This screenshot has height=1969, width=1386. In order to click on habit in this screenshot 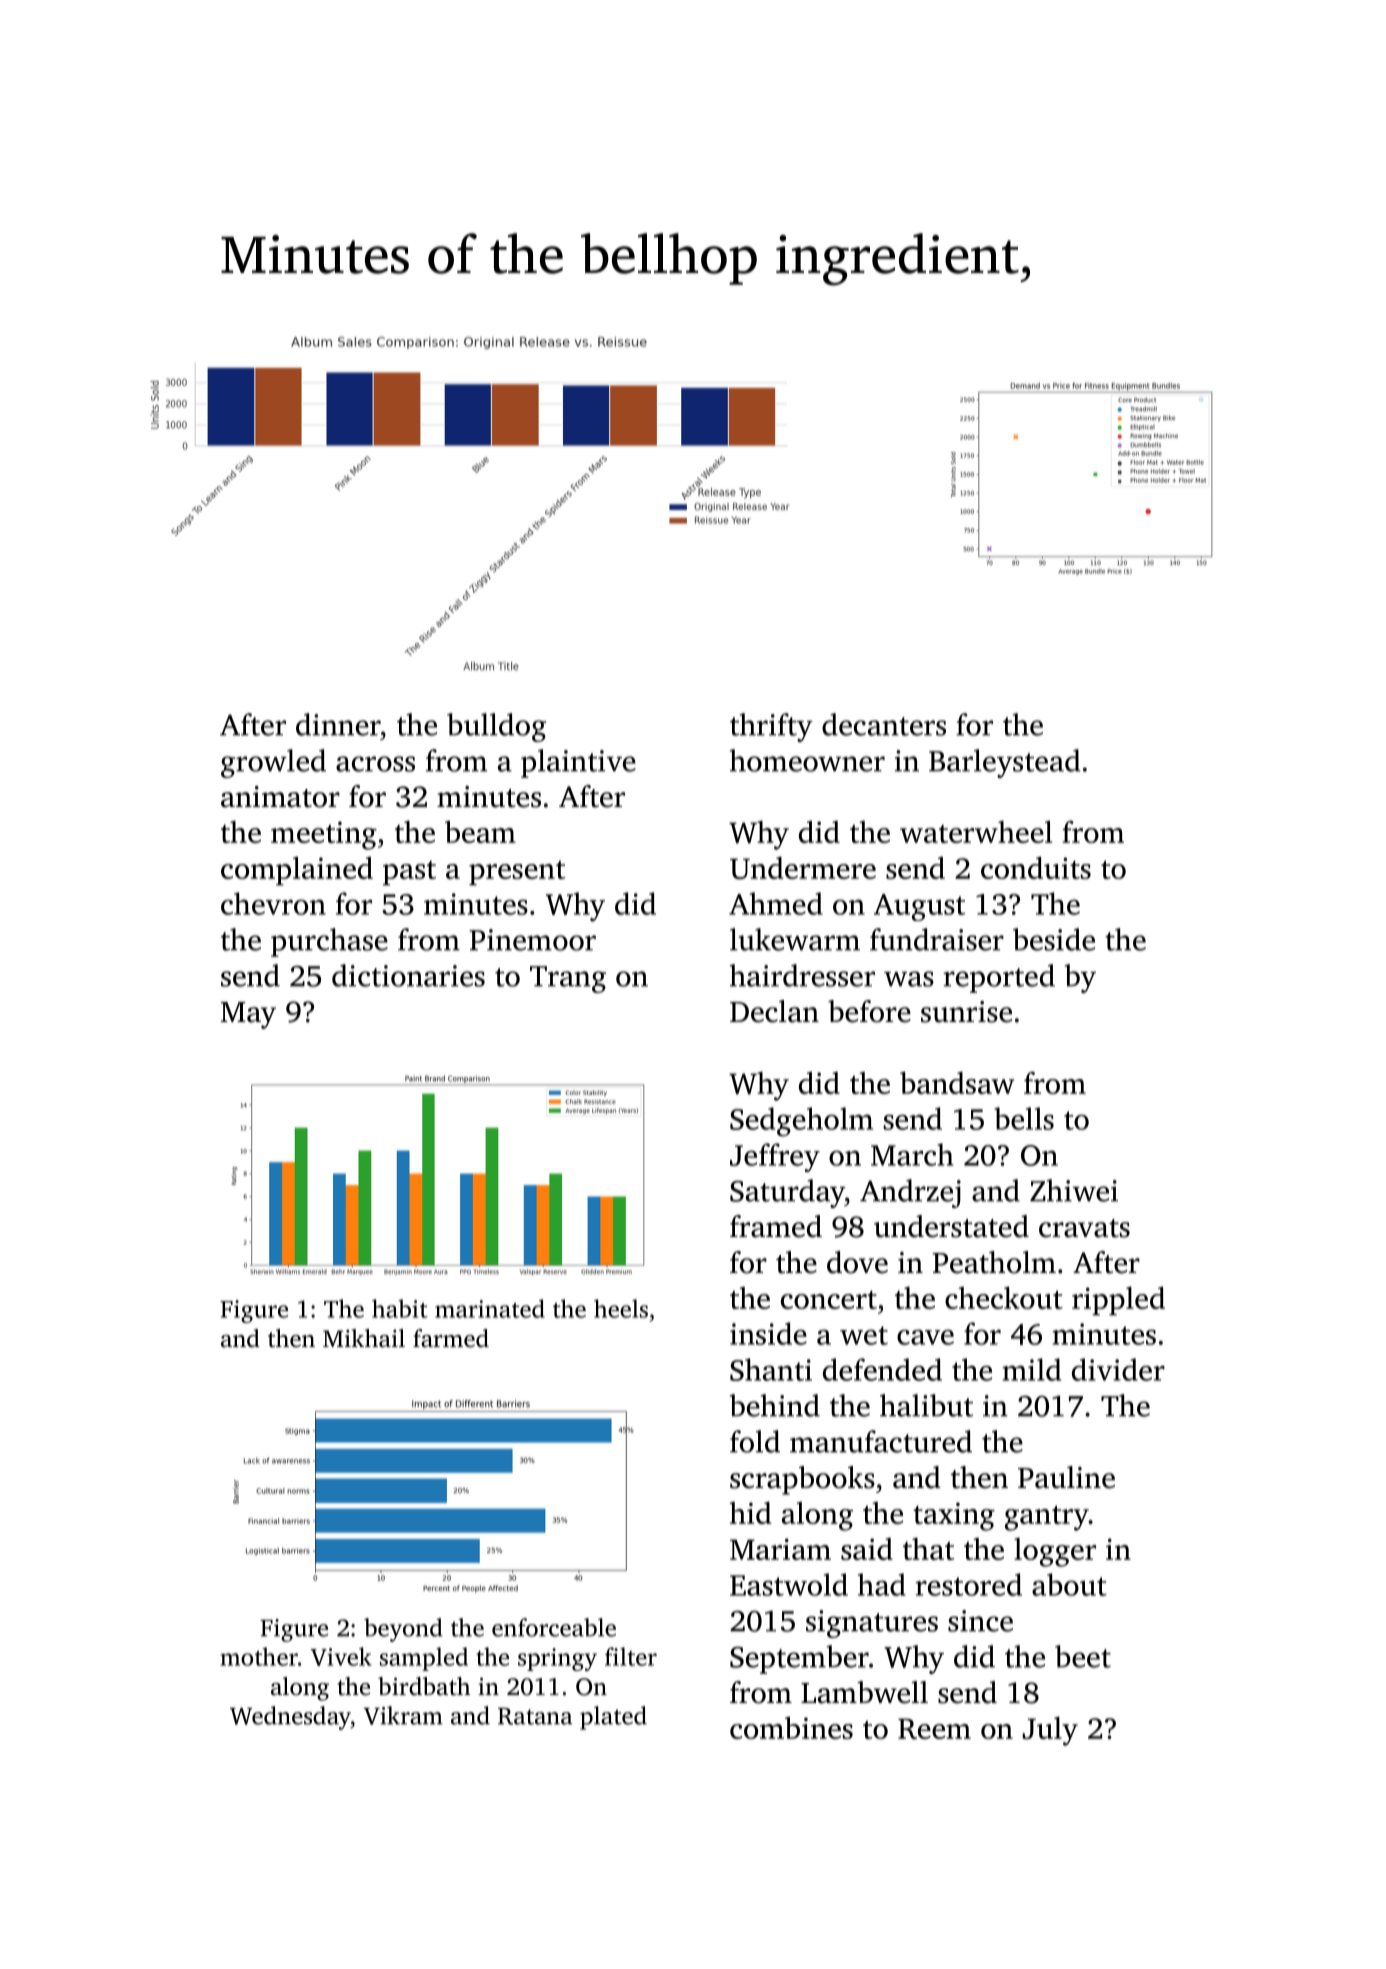, I will do `click(400, 1308)`.
